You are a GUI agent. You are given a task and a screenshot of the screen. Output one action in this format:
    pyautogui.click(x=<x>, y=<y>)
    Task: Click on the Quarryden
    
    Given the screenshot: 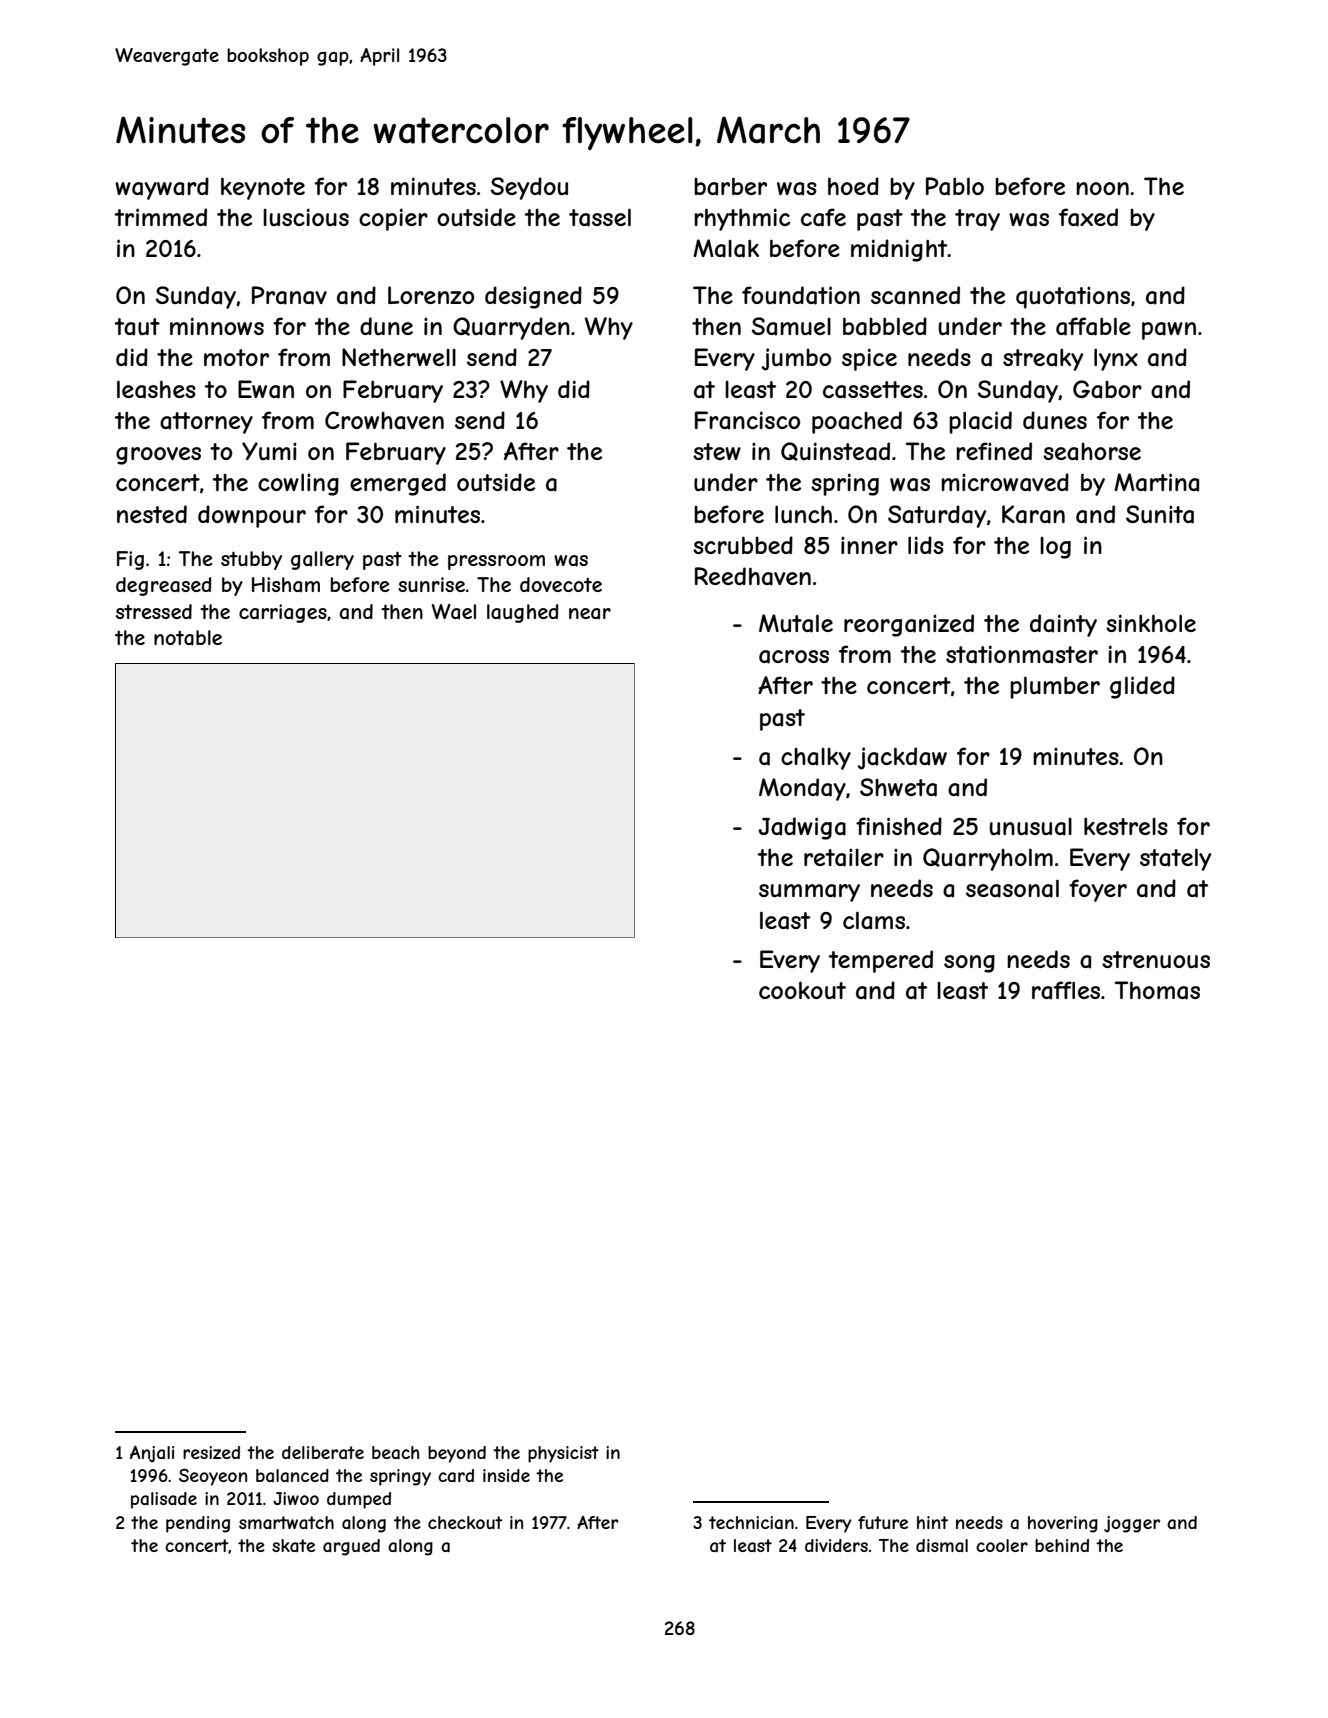 What is the action you would take?
    pyautogui.click(x=511, y=328)
